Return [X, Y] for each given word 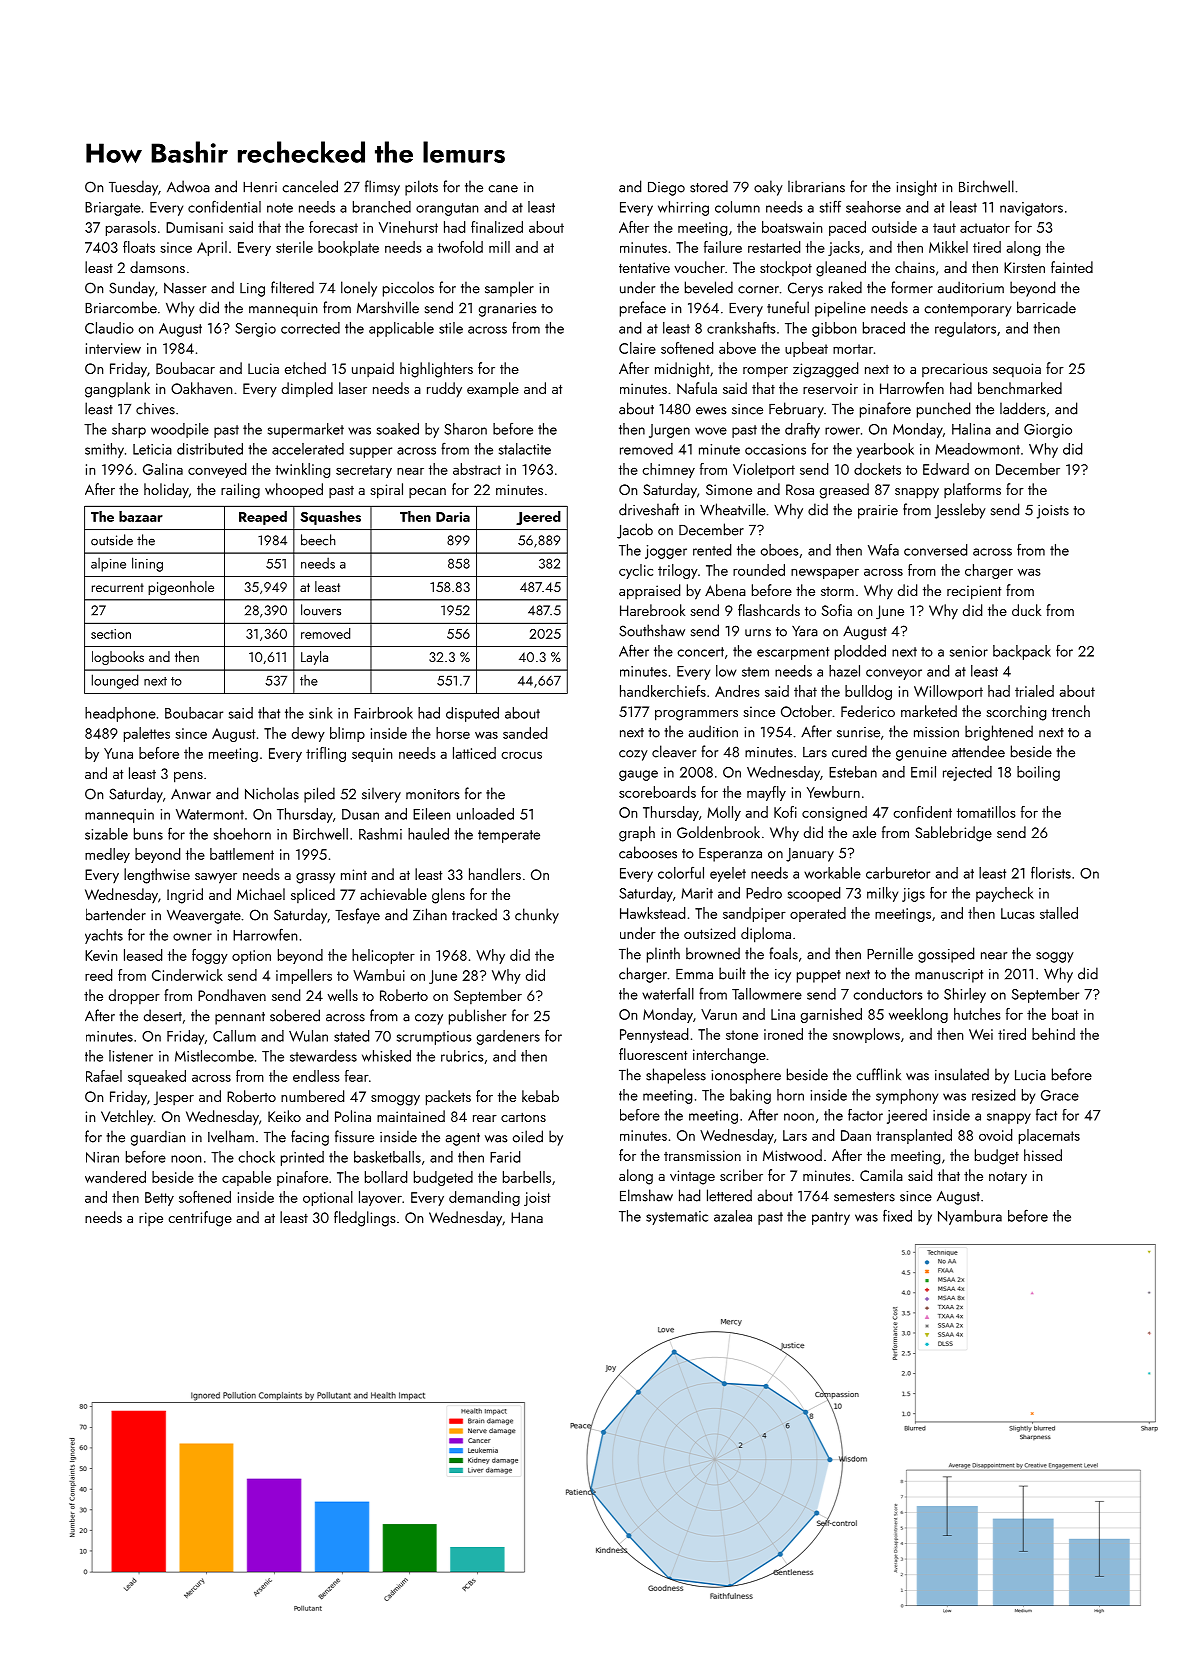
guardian [158, 1138]
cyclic [636, 571]
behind [1053, 1034]
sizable [106, 834]
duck [1026, 610]
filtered [292, 287]
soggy [1055, 957]
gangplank [117, 390]
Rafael [104, 1076]
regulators [965, 329]
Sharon [465, 429]
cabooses [648, 852]
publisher [477, 1017]
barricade [1046, 307]
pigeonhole [181, 588]
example [493, 389]
